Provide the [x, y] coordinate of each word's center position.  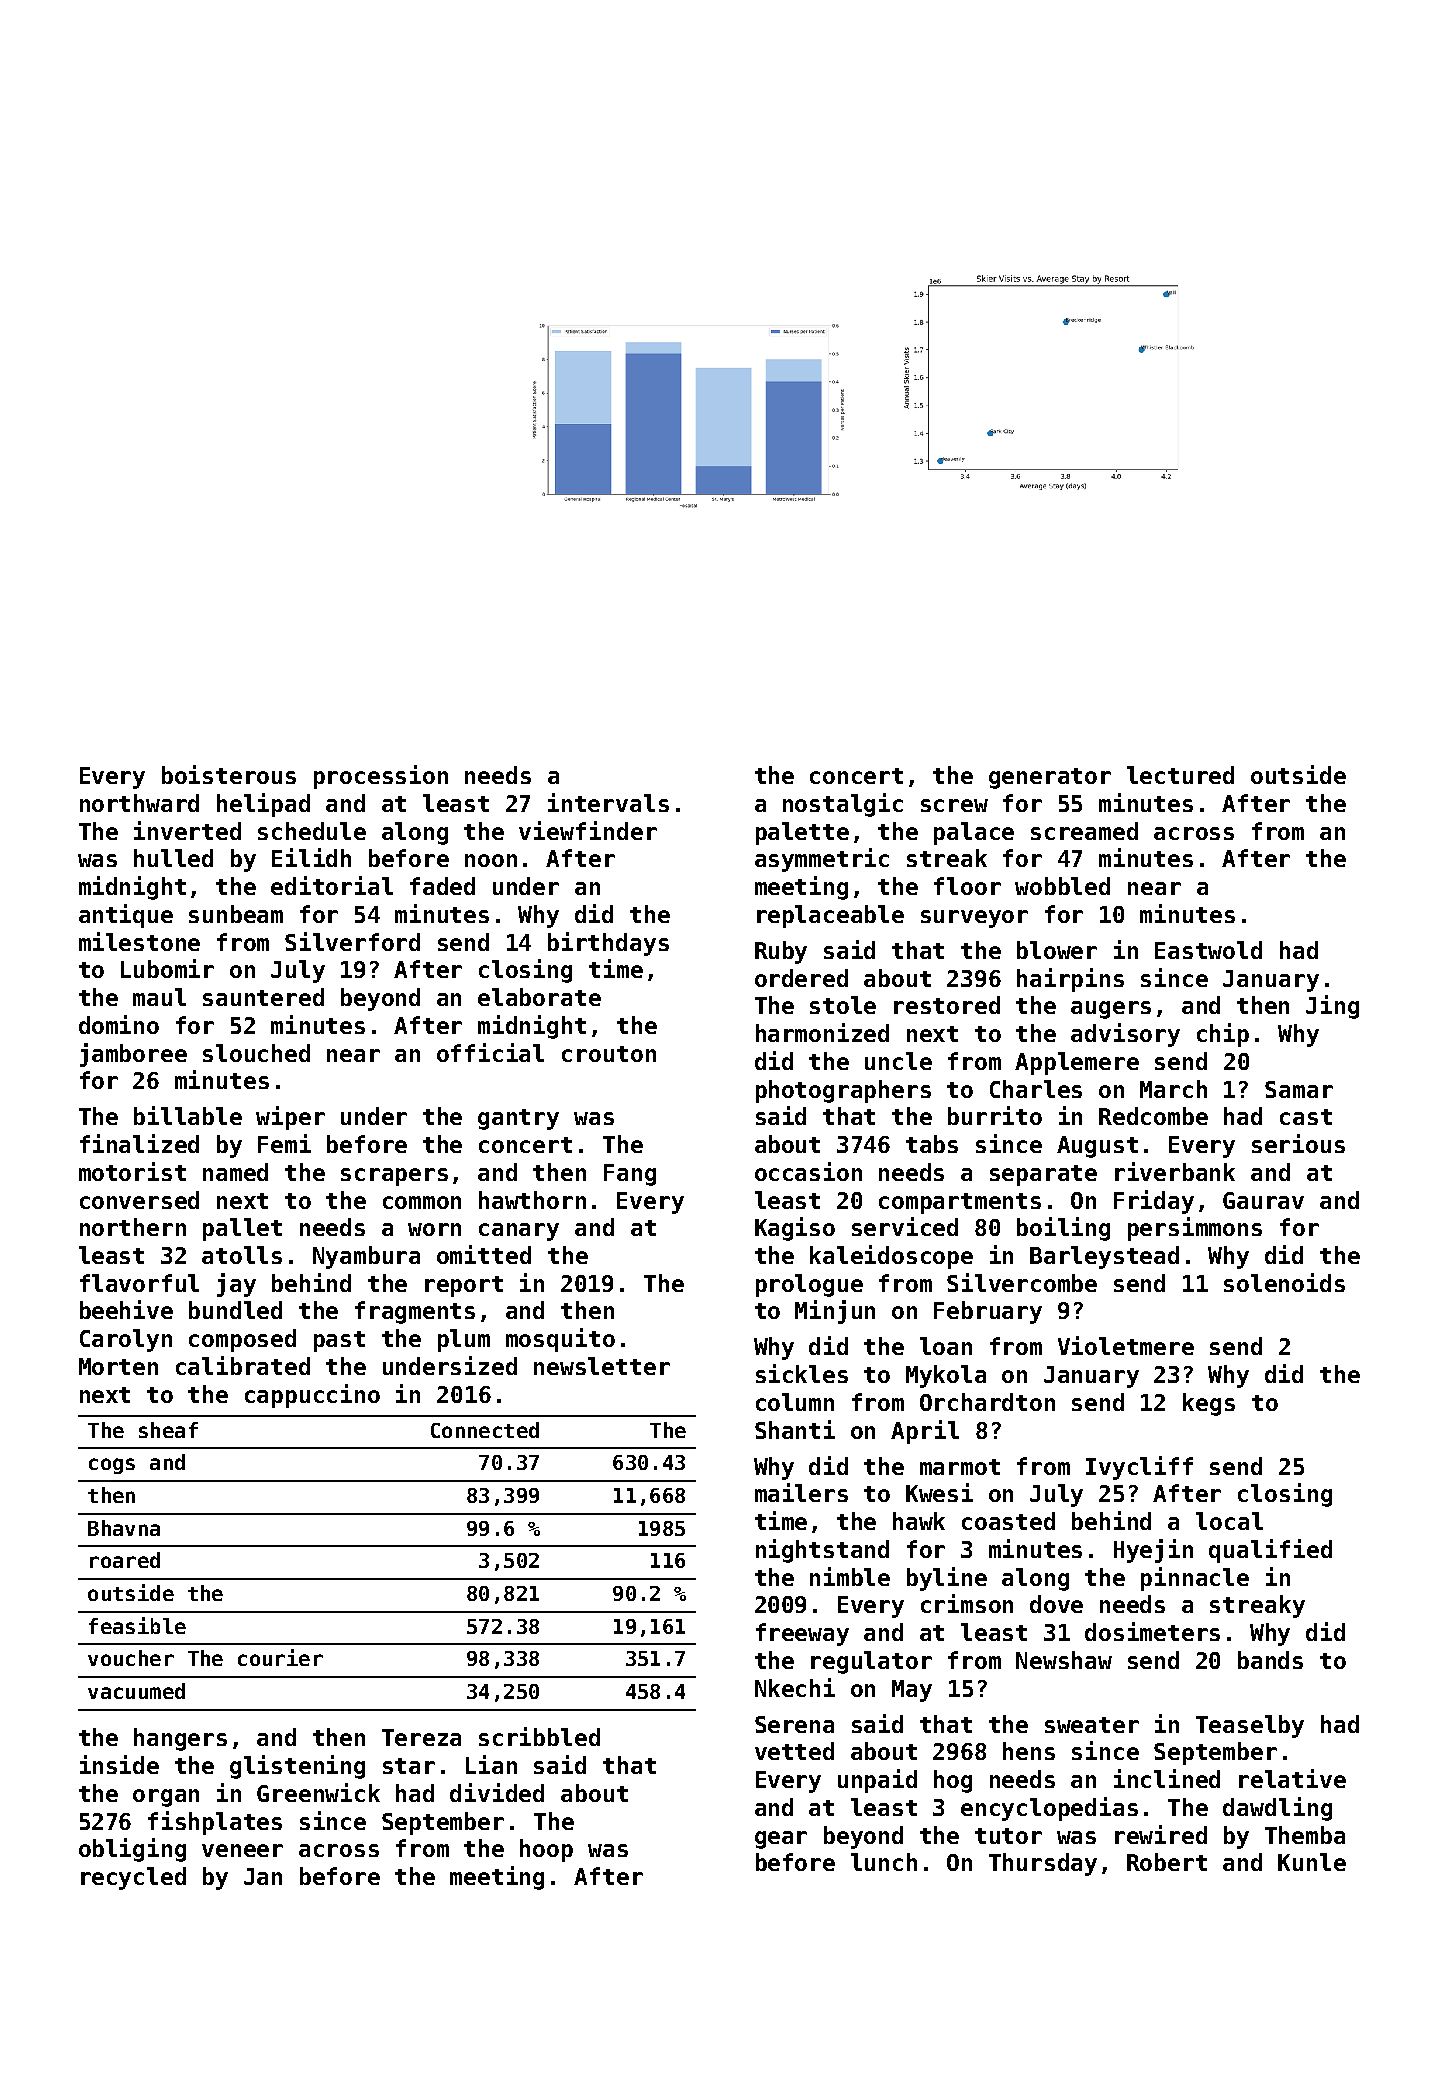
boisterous [229, 774]
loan [946, 1346]
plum [464, 1340]
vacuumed [136, 1691]
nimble [850, 1576]
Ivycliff [1139, 1468]
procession [381, 777]
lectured [1180, 775]
